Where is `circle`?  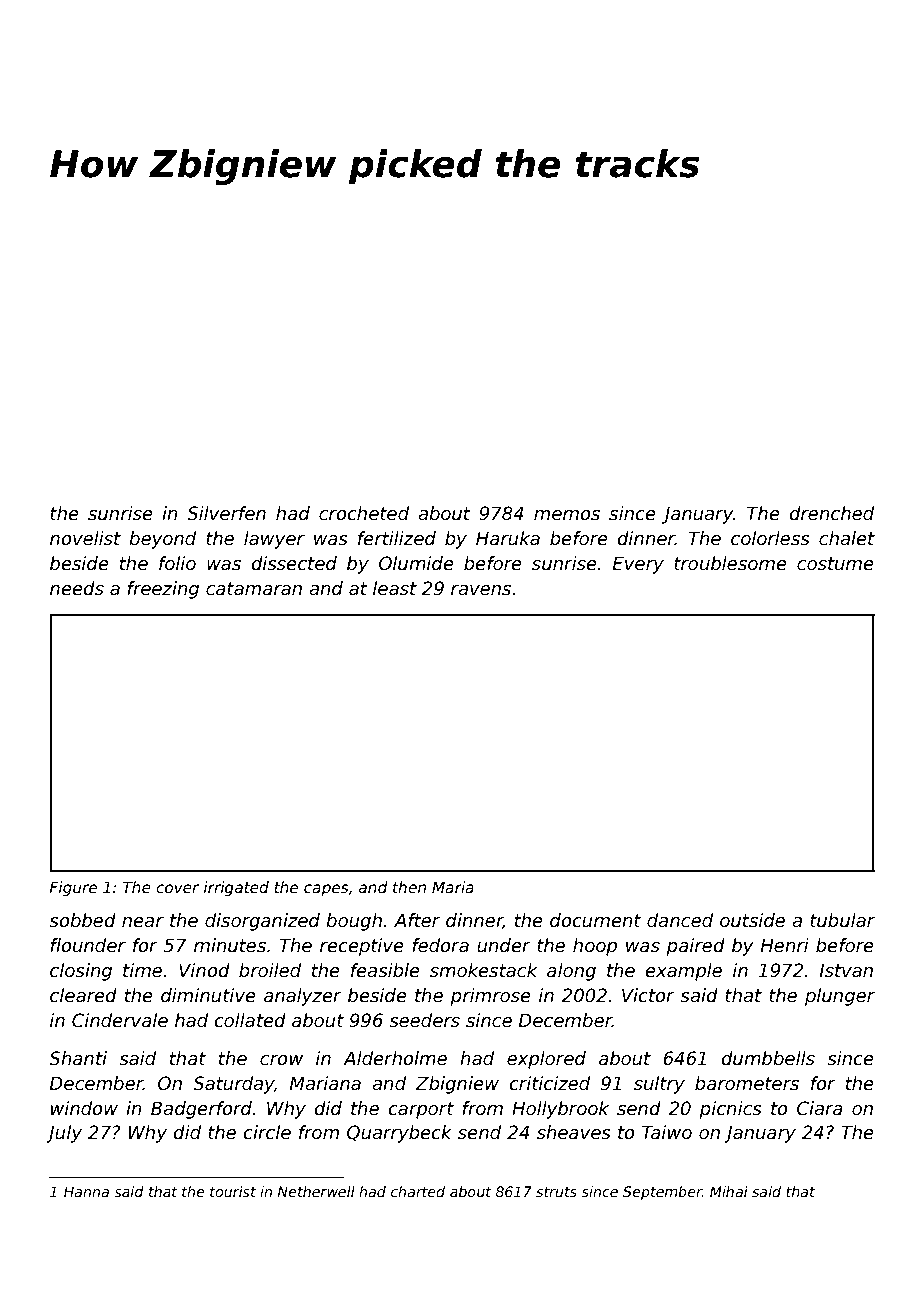 circle is located at coordinates (267, 1132).
